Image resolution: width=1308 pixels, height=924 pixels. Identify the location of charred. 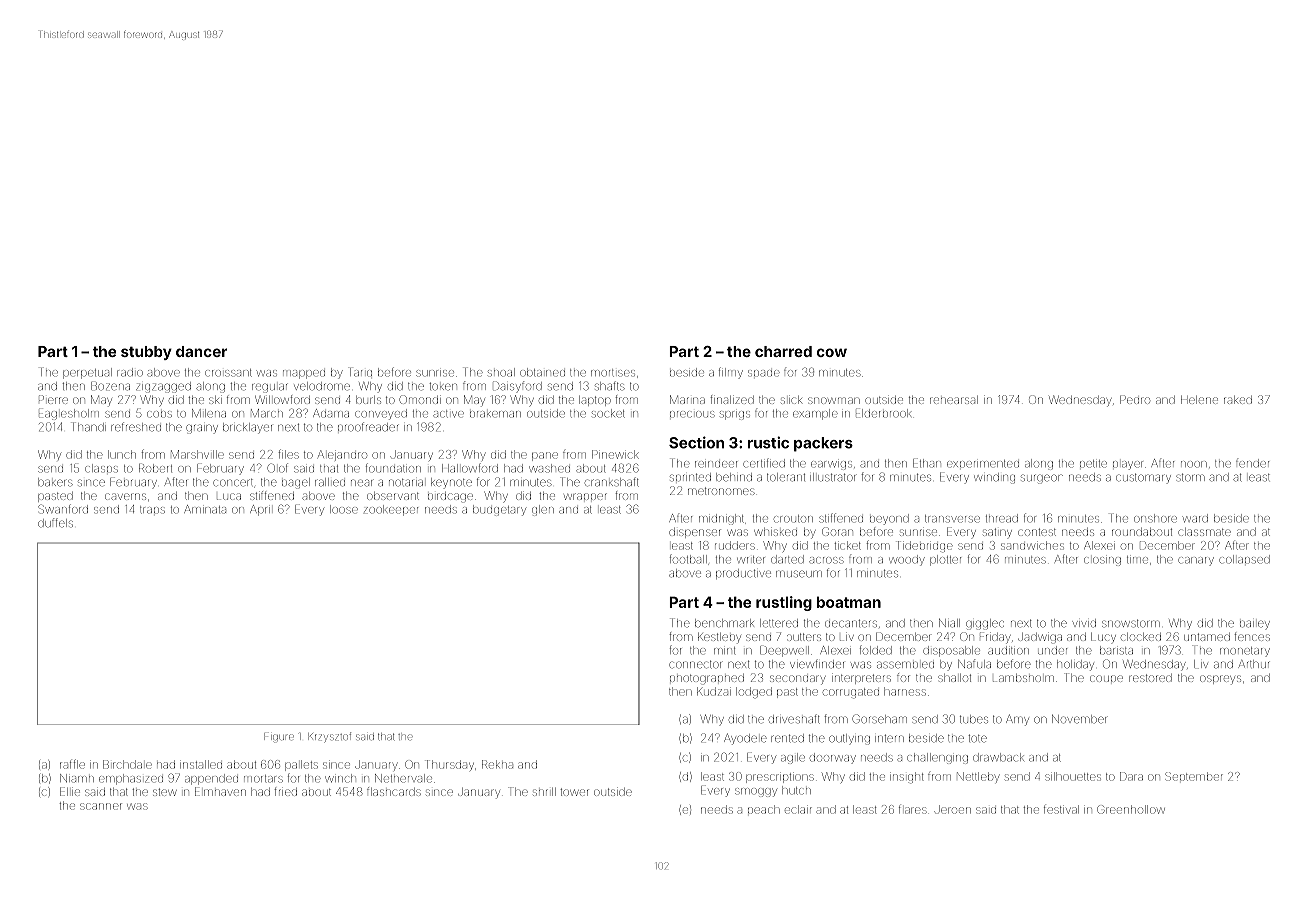
(783, 351).
